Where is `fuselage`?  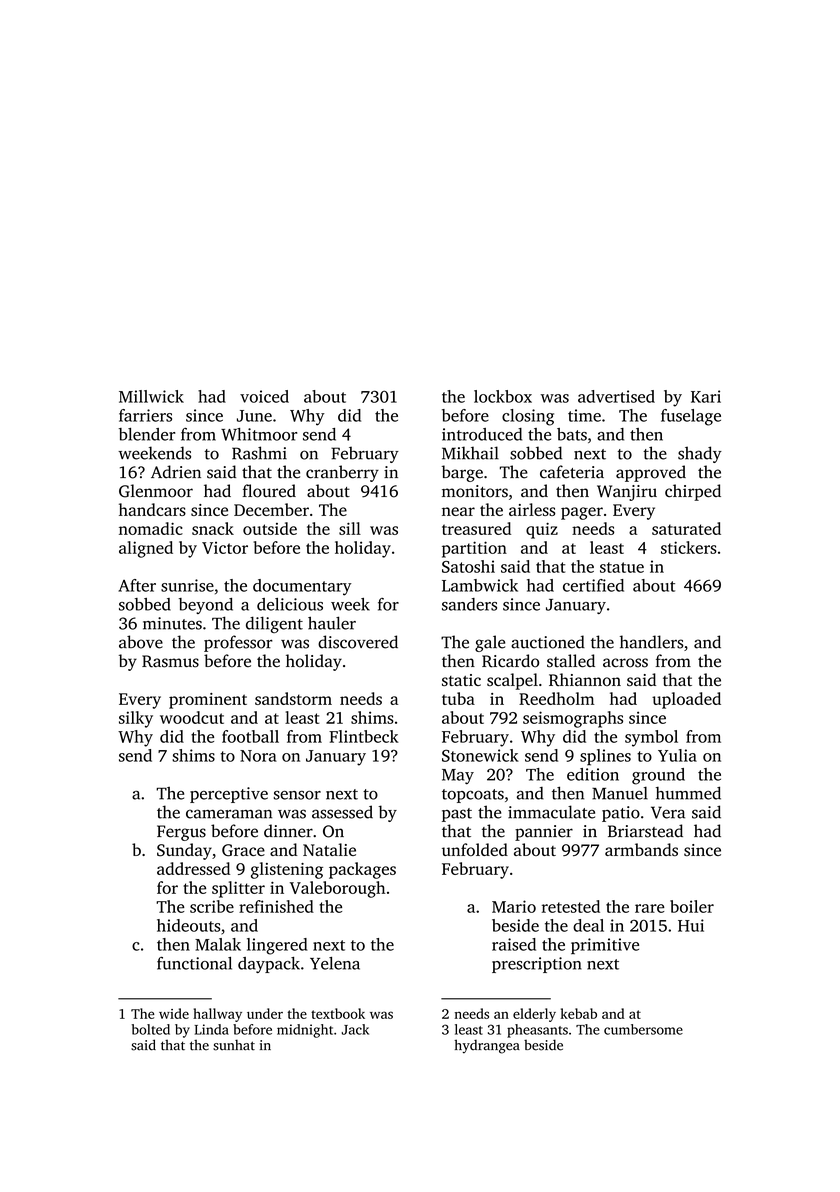
fuselage is located at coordinates (691, 417).
